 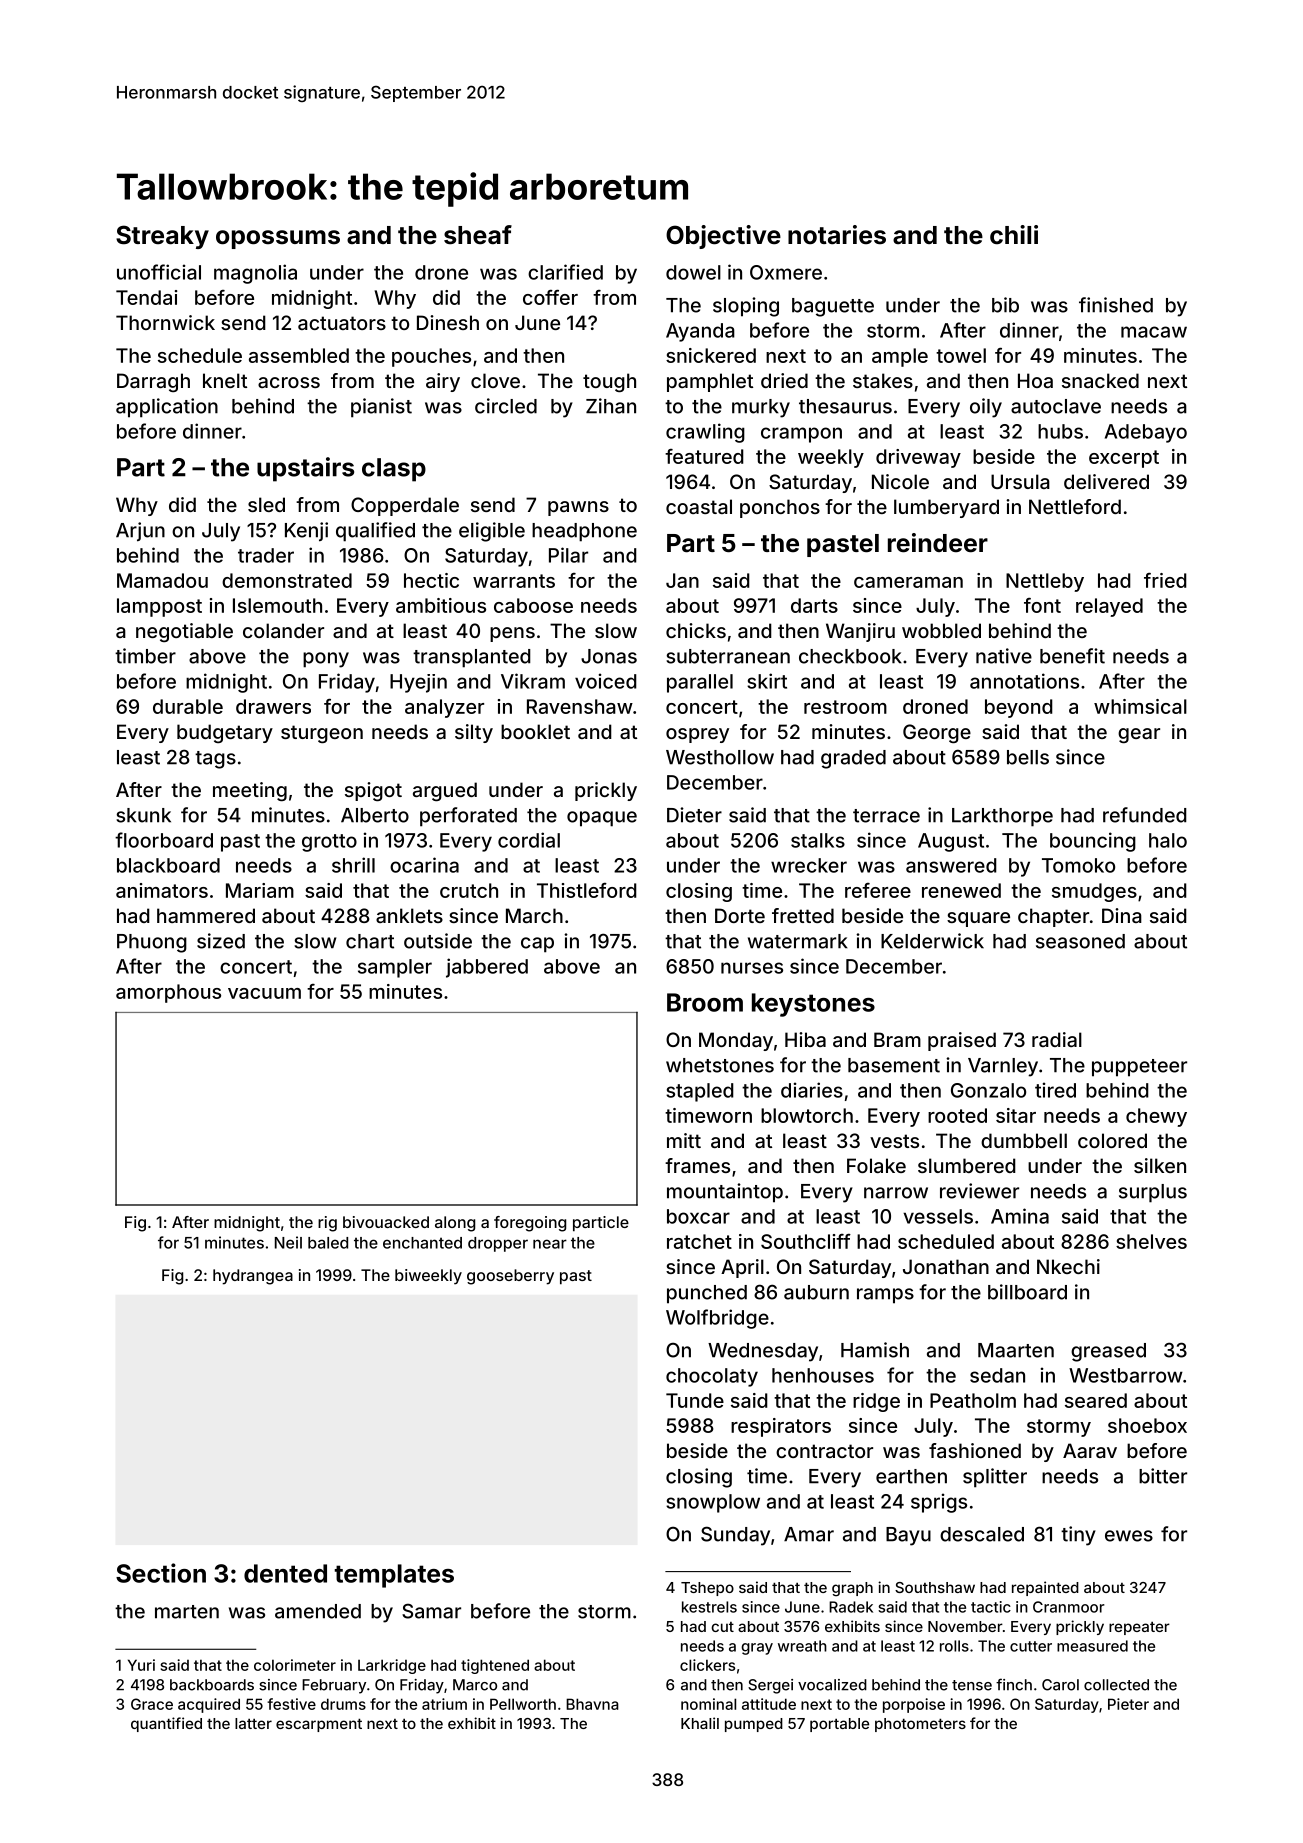 What do you see at coordinates (253, 1277) in the page?
I see `hydrangea` at bounding box center [253, 1277].
